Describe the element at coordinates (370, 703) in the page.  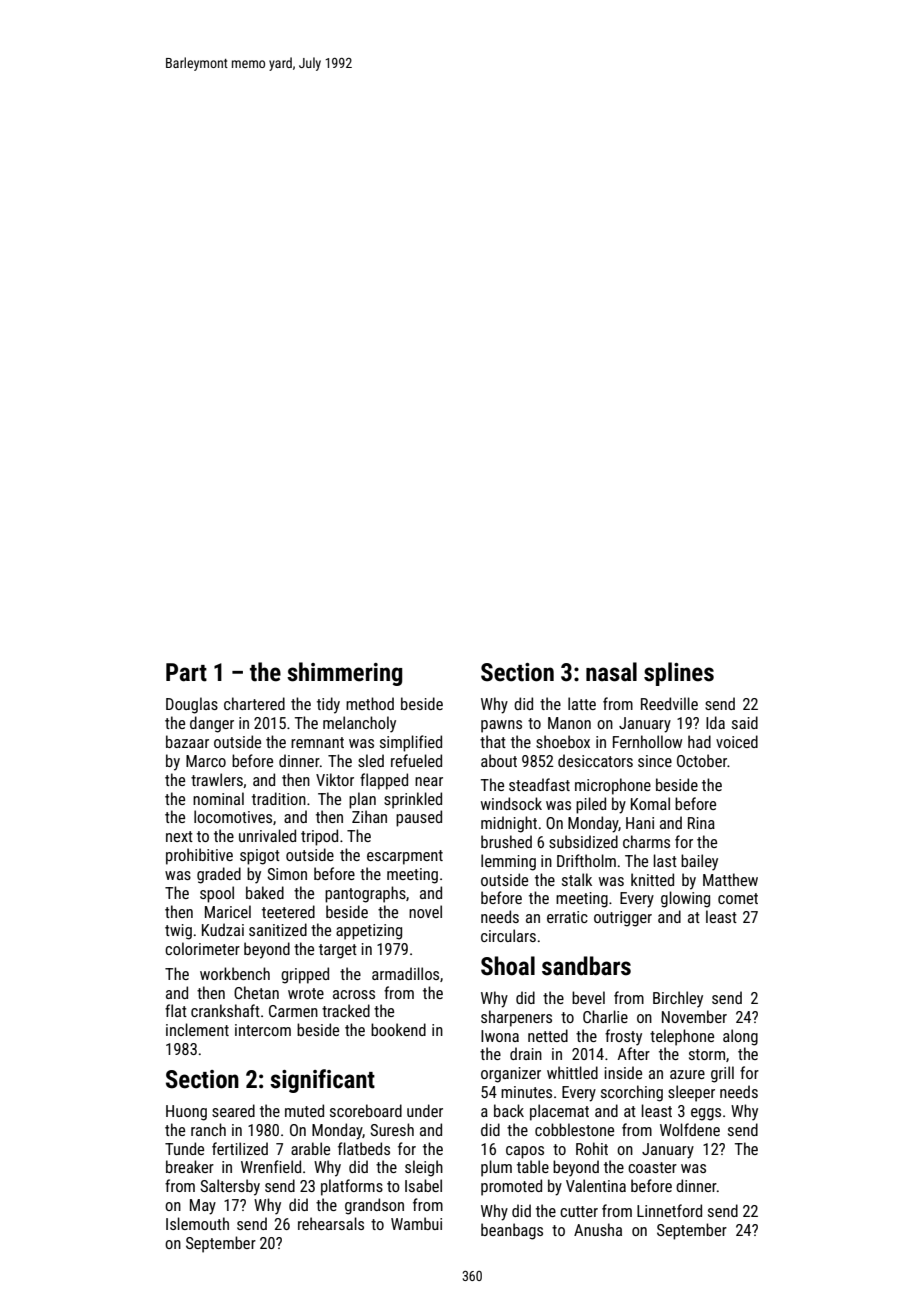
I see `method` at that location.
